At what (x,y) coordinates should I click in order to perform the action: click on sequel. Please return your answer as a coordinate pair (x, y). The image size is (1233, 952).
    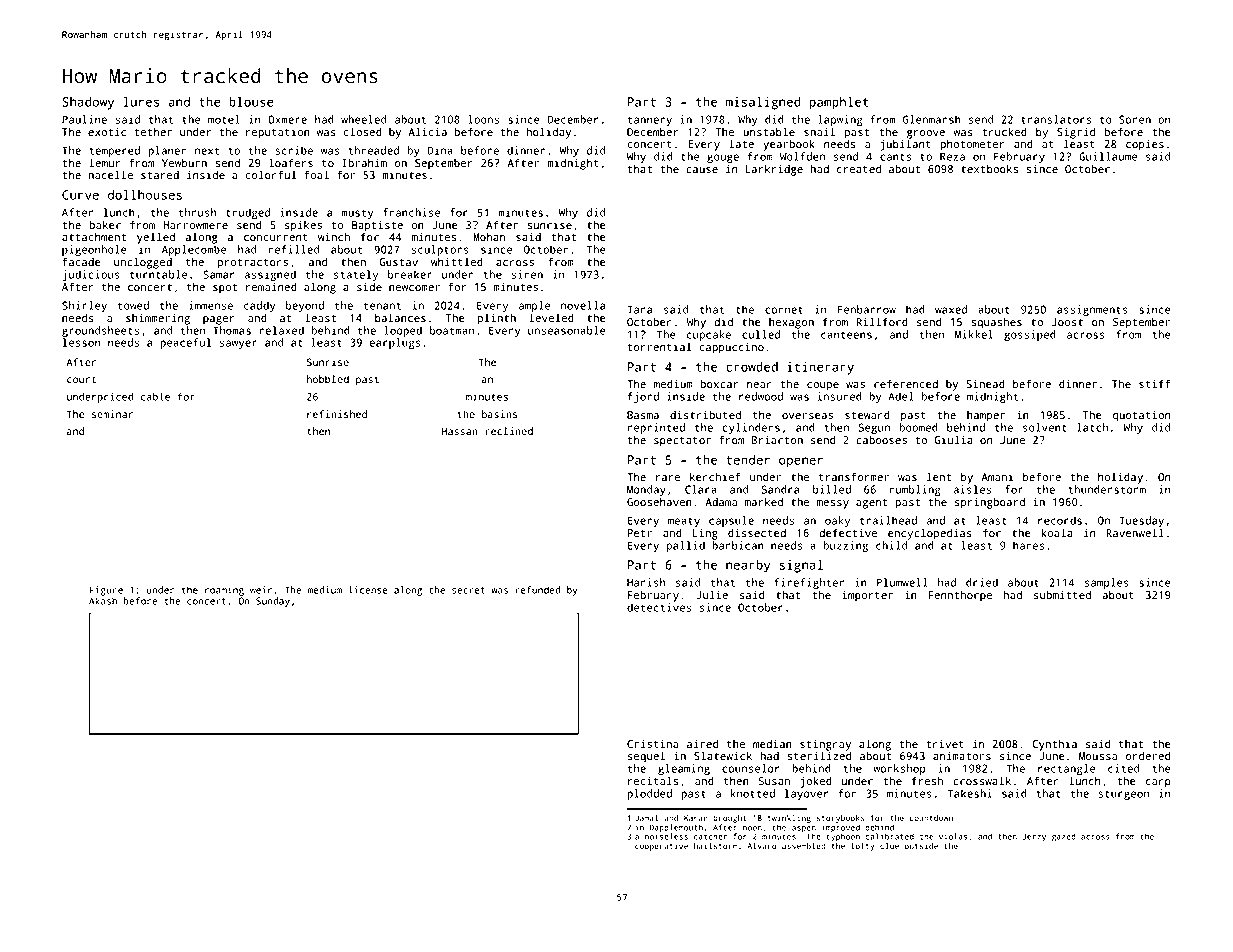
    Looking at the image, I should click on (646, 757).
